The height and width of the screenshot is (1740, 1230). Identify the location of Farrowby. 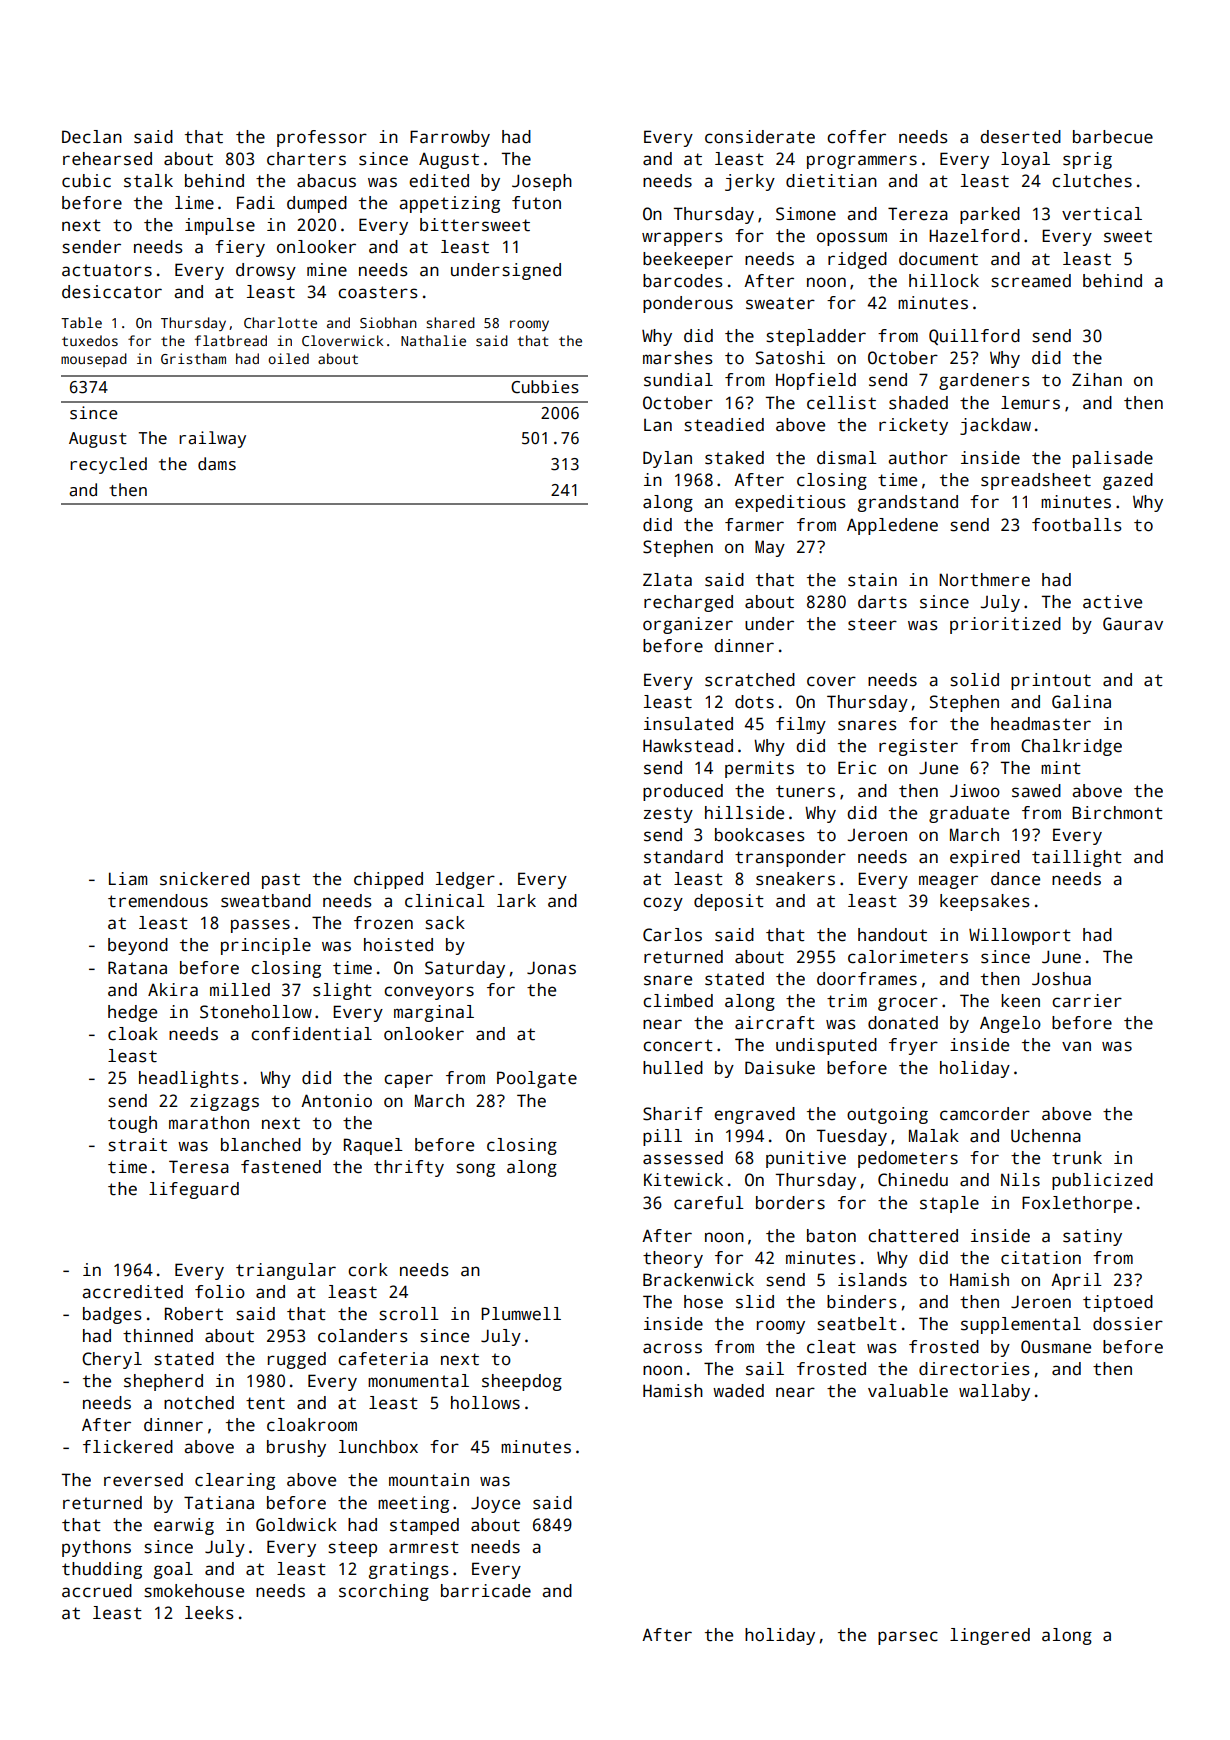
(450, 138).
